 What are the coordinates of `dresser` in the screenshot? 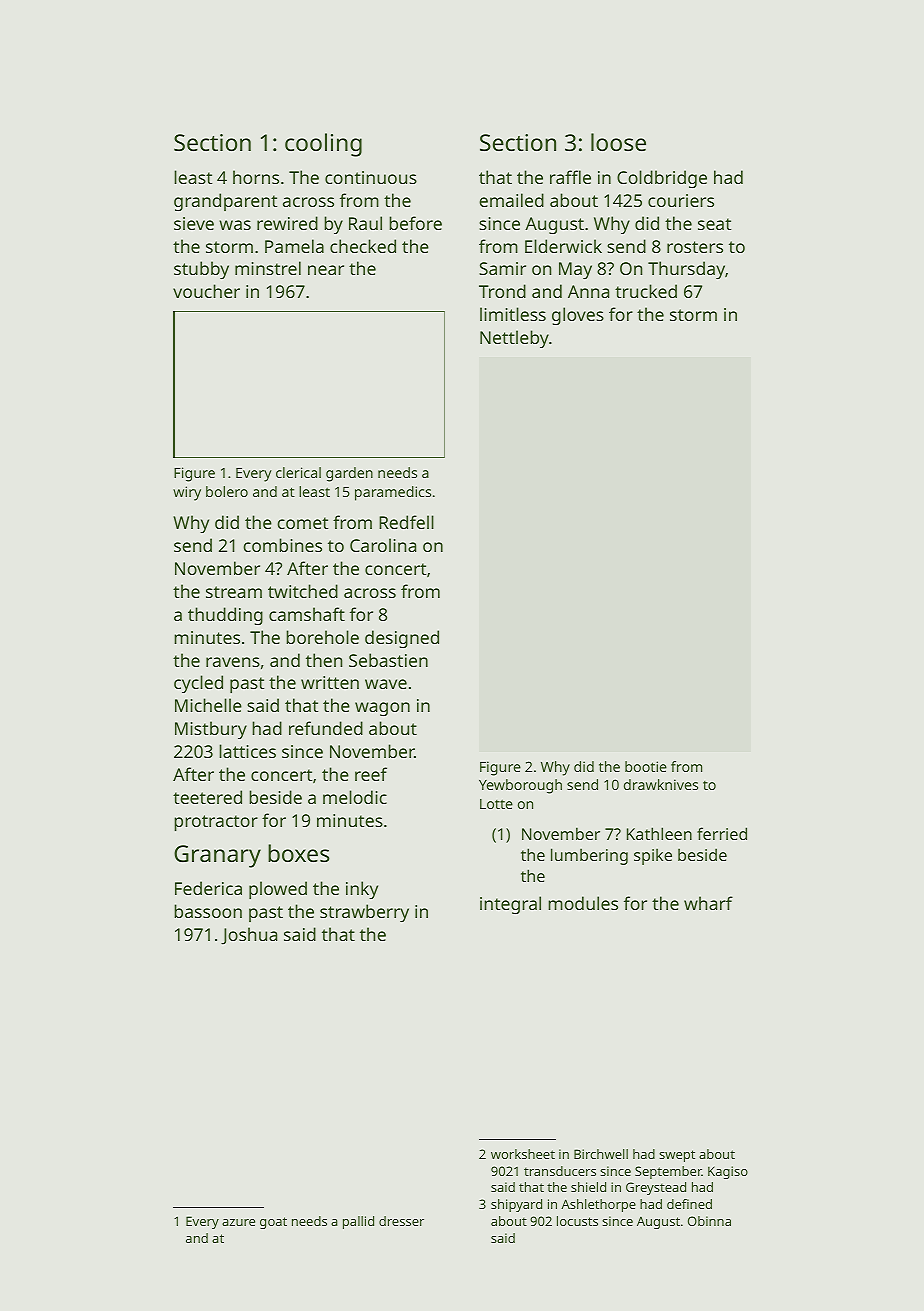 It's located at (401, 1221).
